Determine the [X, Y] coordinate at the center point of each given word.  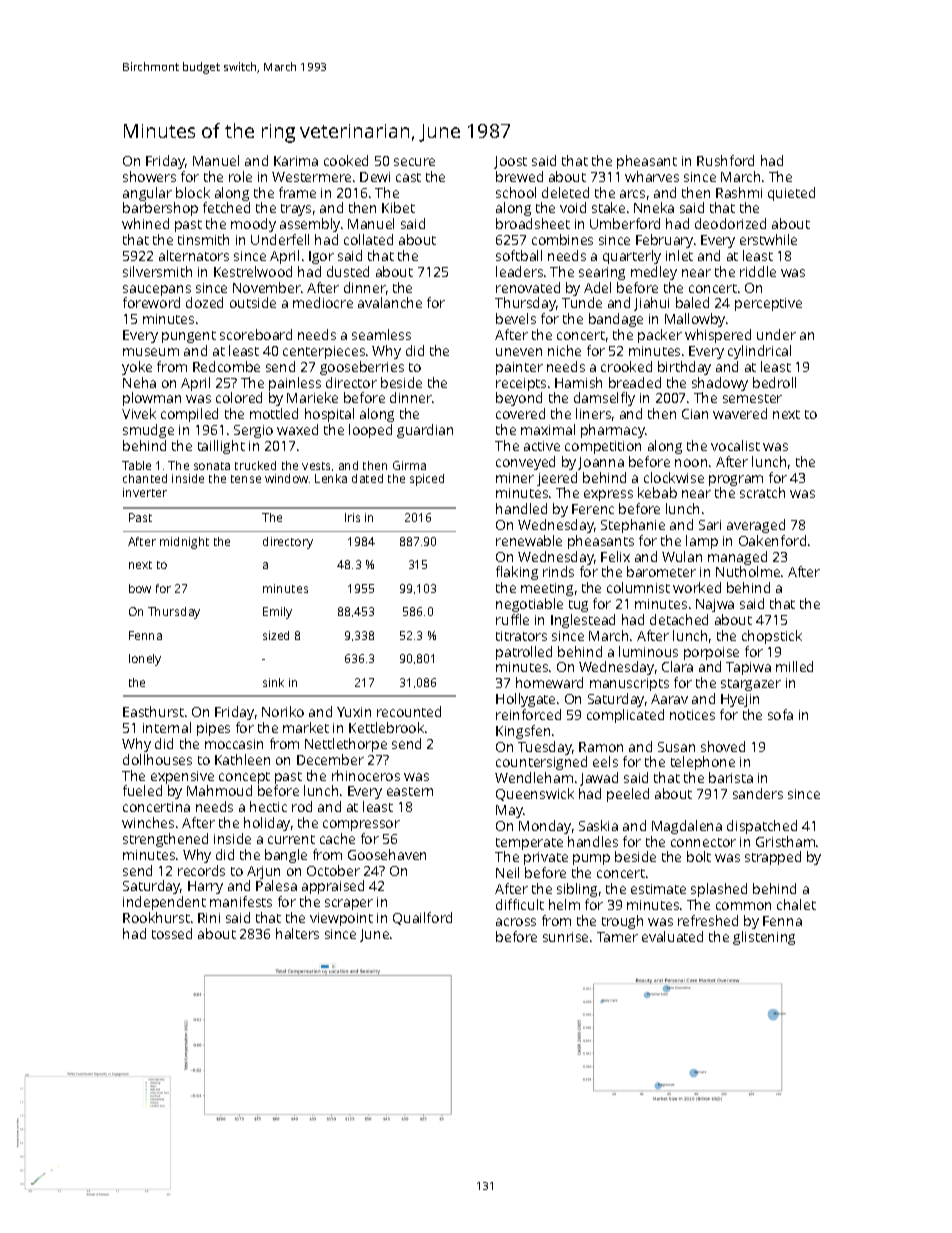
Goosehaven [387, 854]
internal [167, 727]
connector [703, 842]
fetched [226, 207]
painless [295, 384]
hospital [329, 415]
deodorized [730, 223]
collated [368, 239]
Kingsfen [523, 732]
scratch [762, 492]
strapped [773, 858]
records [201, 870]
